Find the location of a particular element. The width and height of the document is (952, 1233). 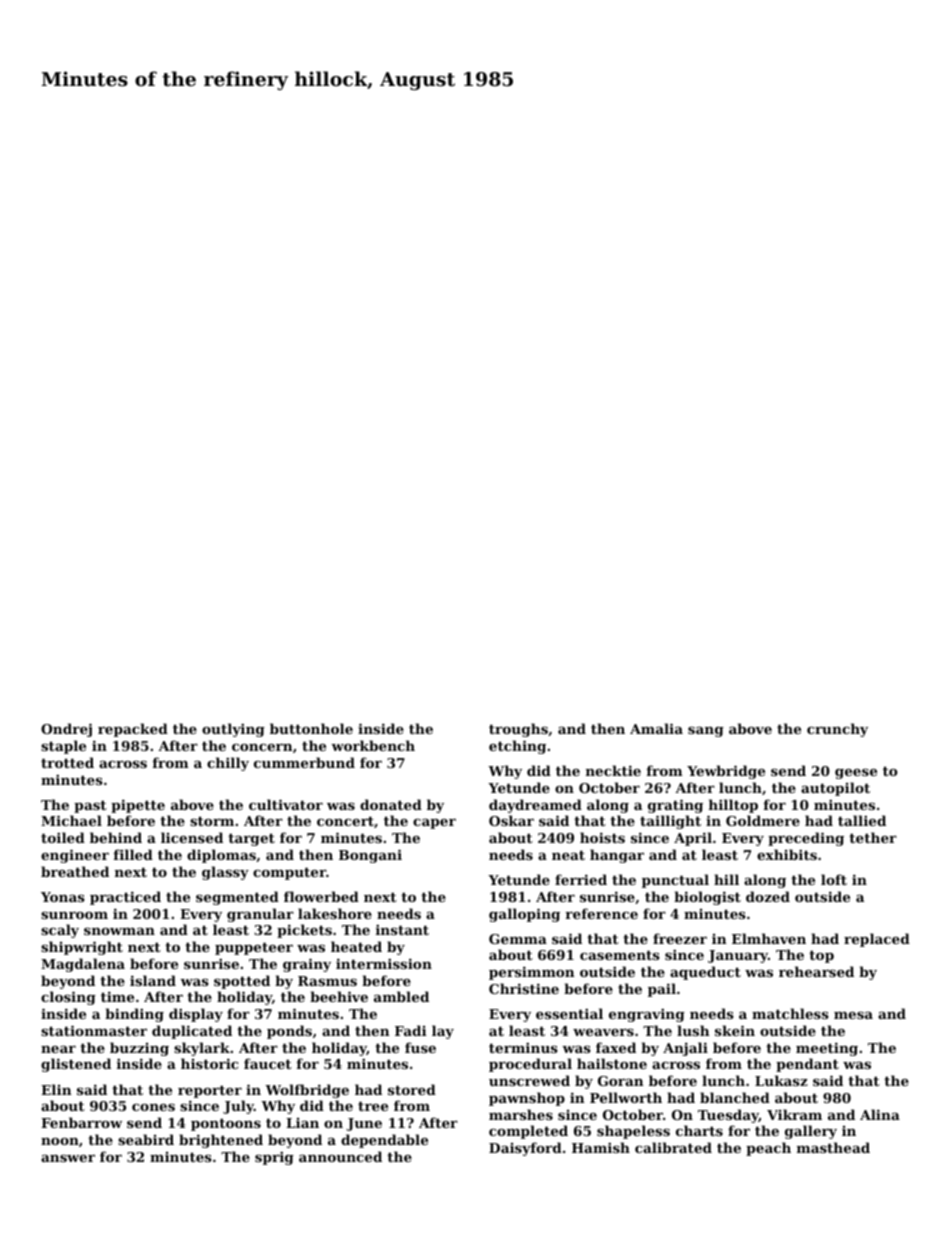

historic is located at coordinates (209, 1063).
